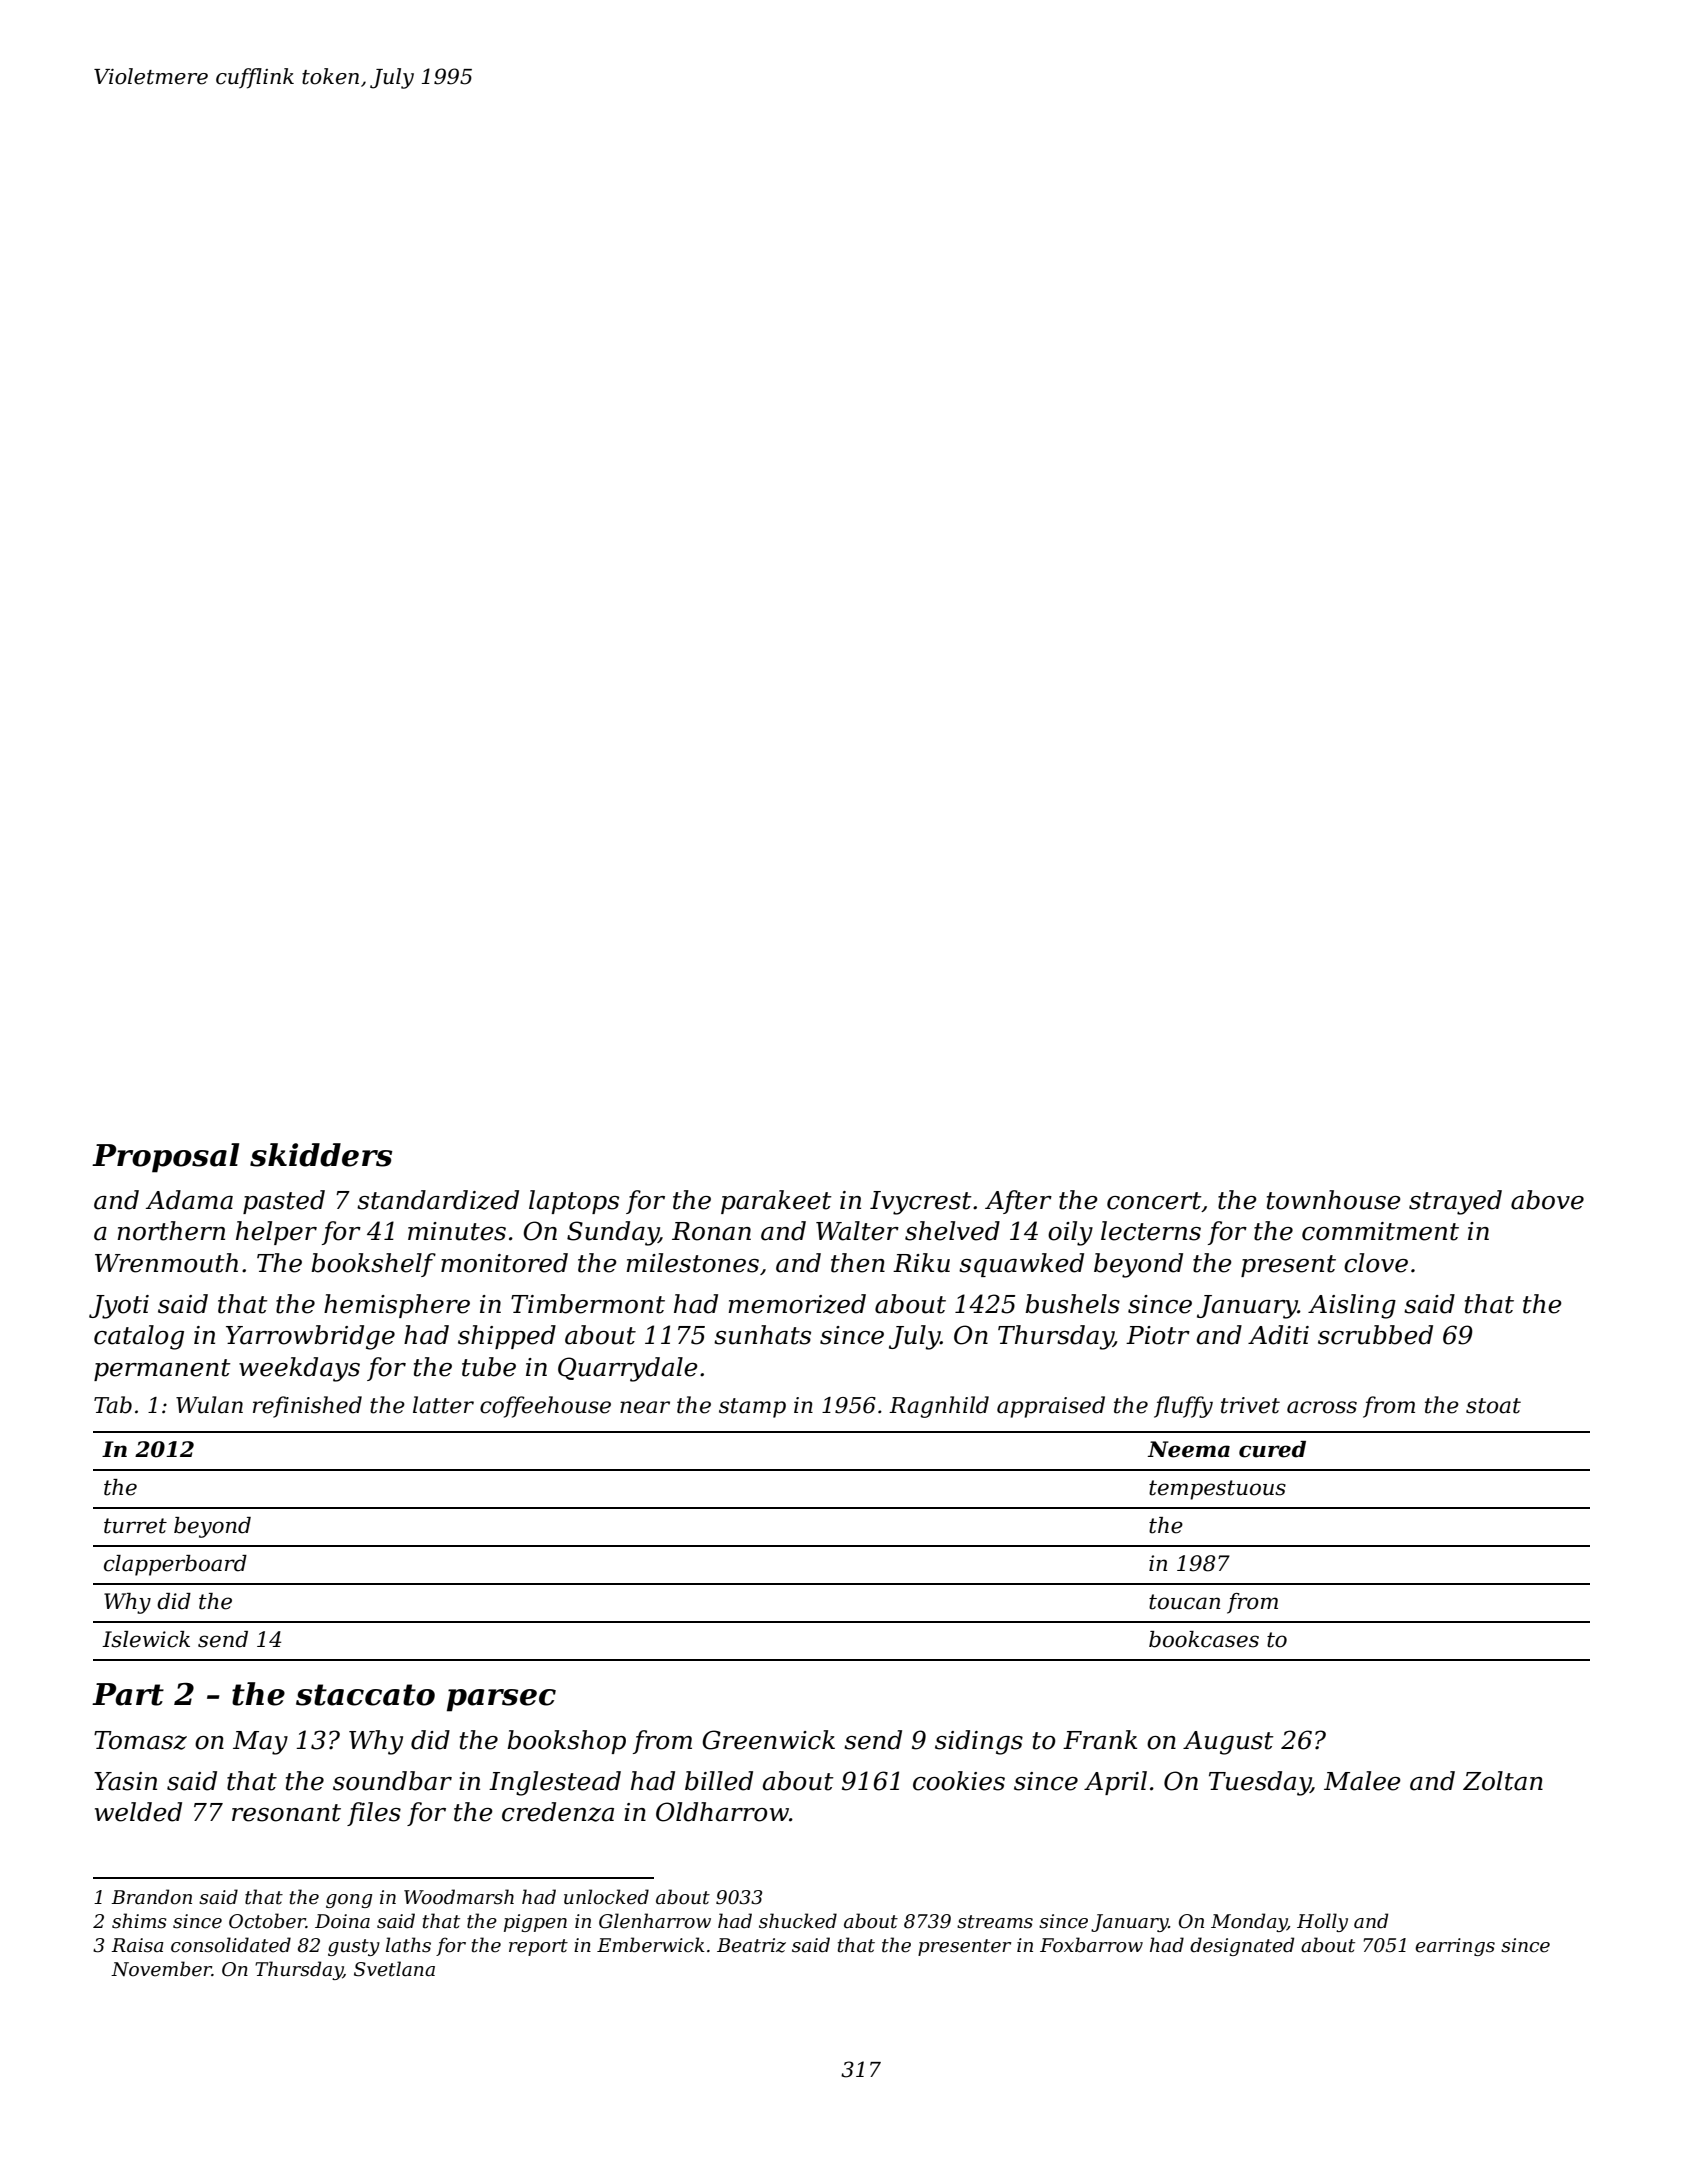 The height and width of the screenshot is (2178, 1683). I want to click on clapperboard, so click(175, 1565).
